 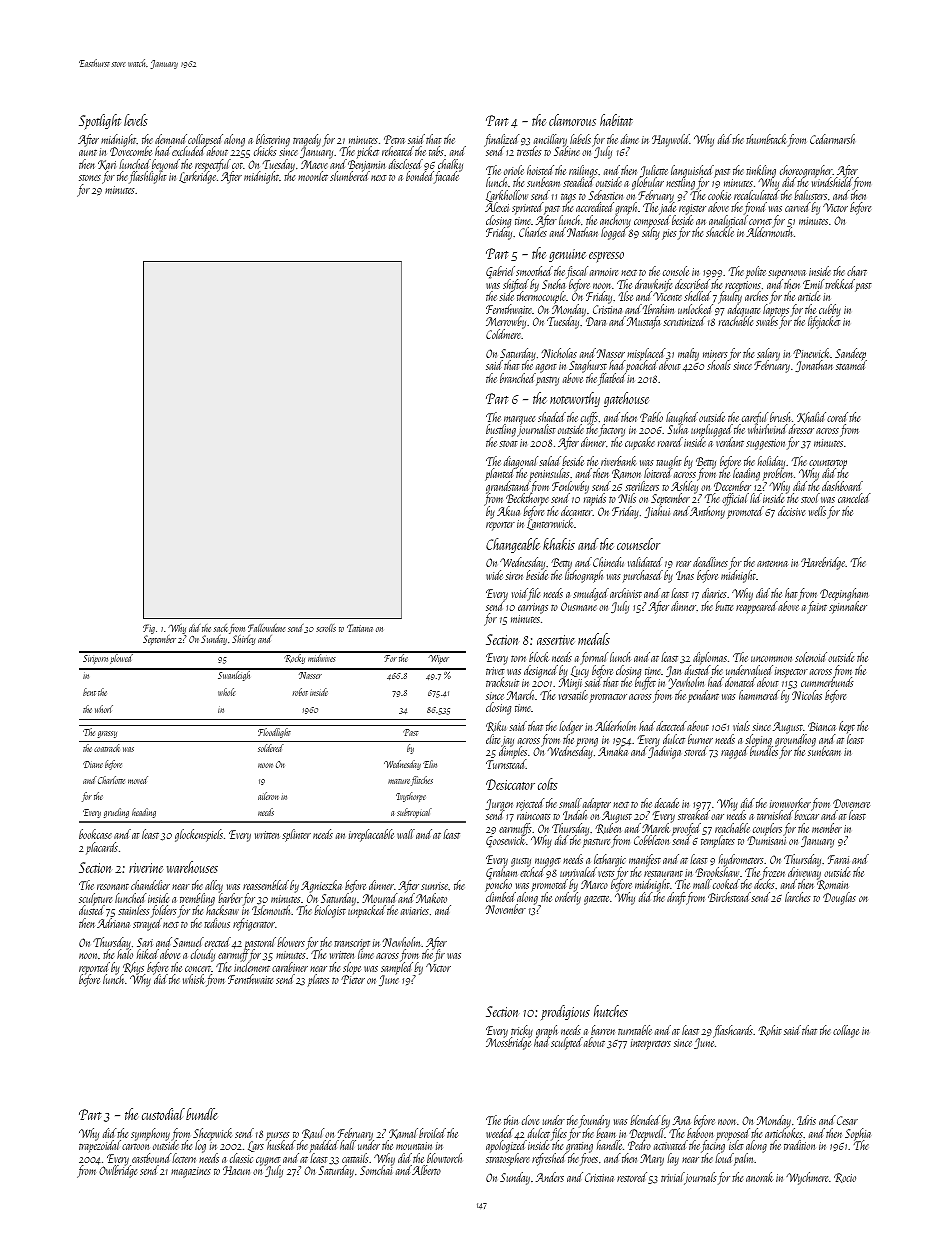 I want to click on Birchstead, so click(x=729, y=897).
